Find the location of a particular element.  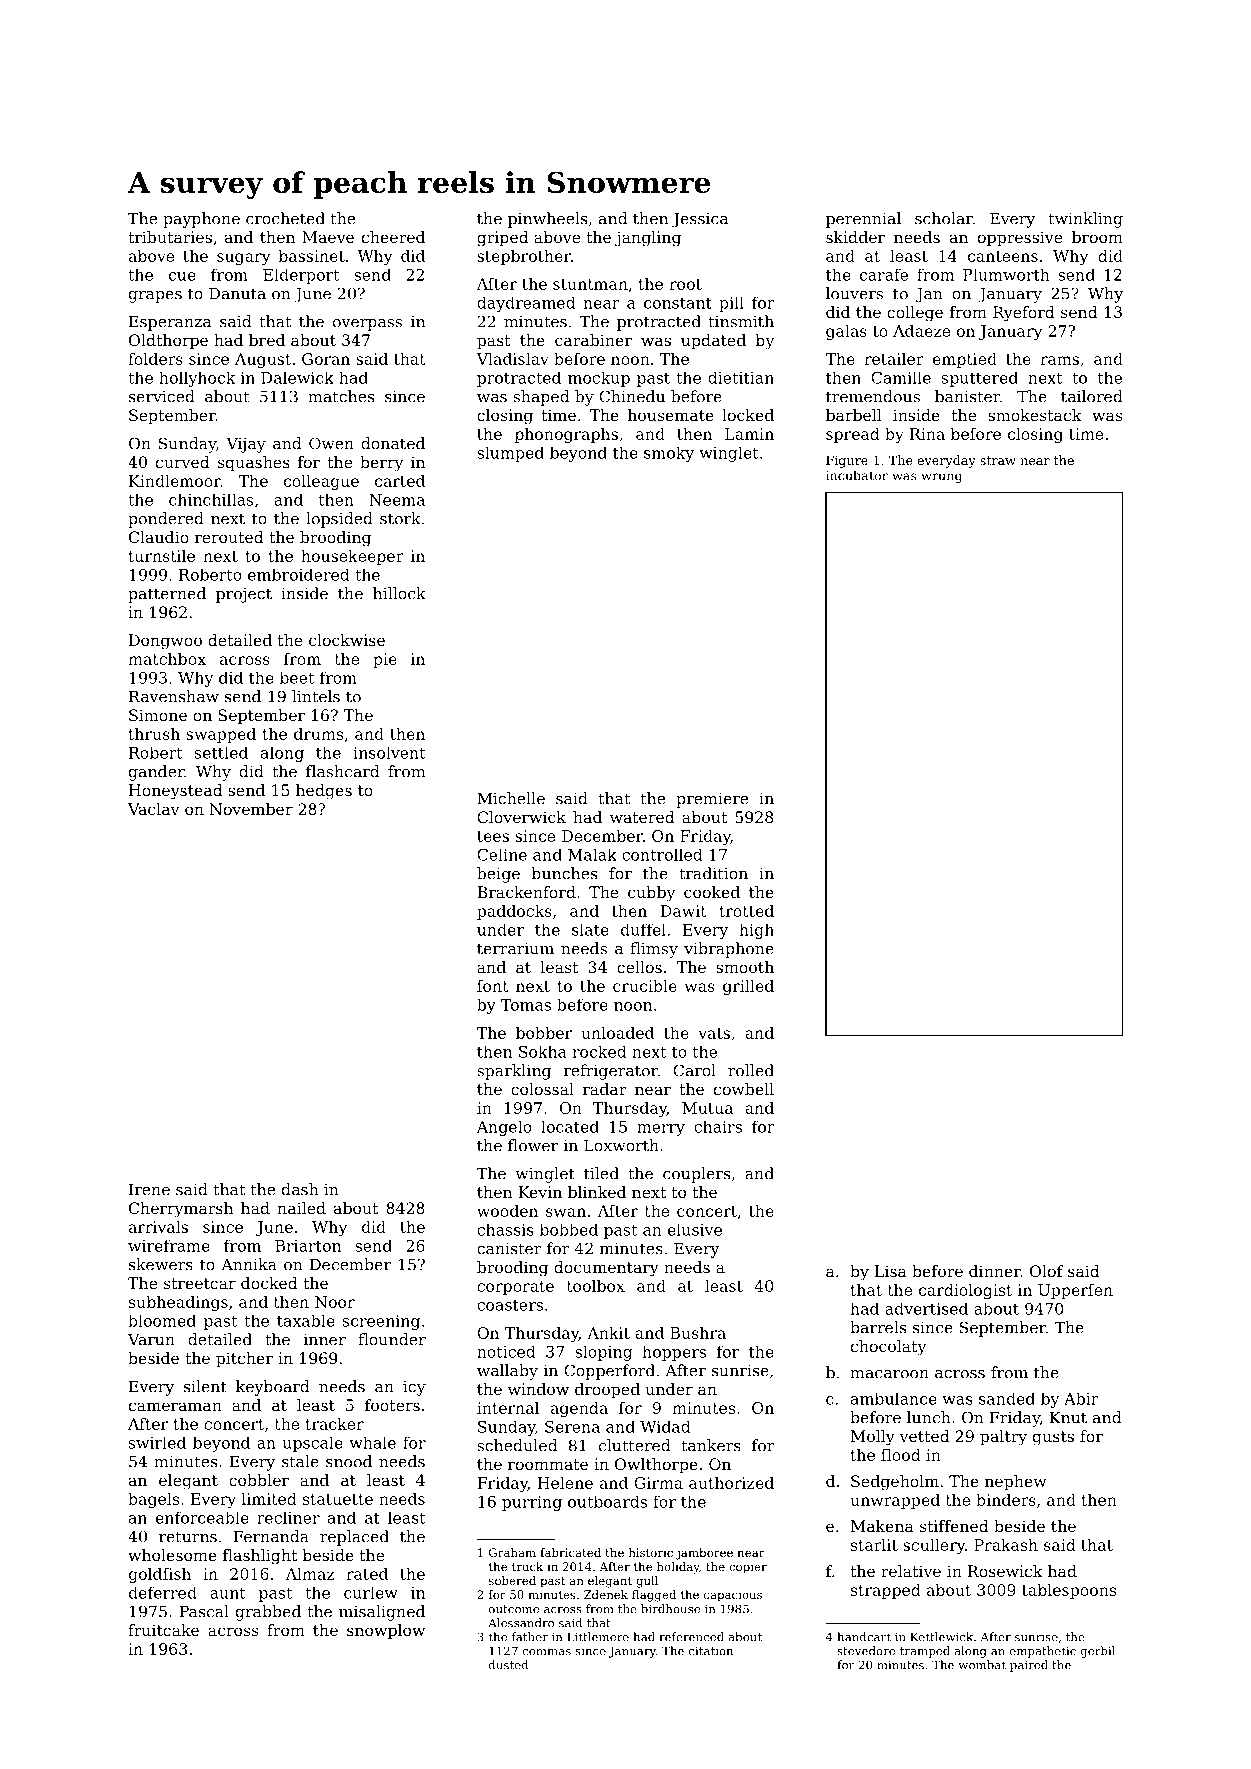

cameraman is located at coordinates (175, 1406).
